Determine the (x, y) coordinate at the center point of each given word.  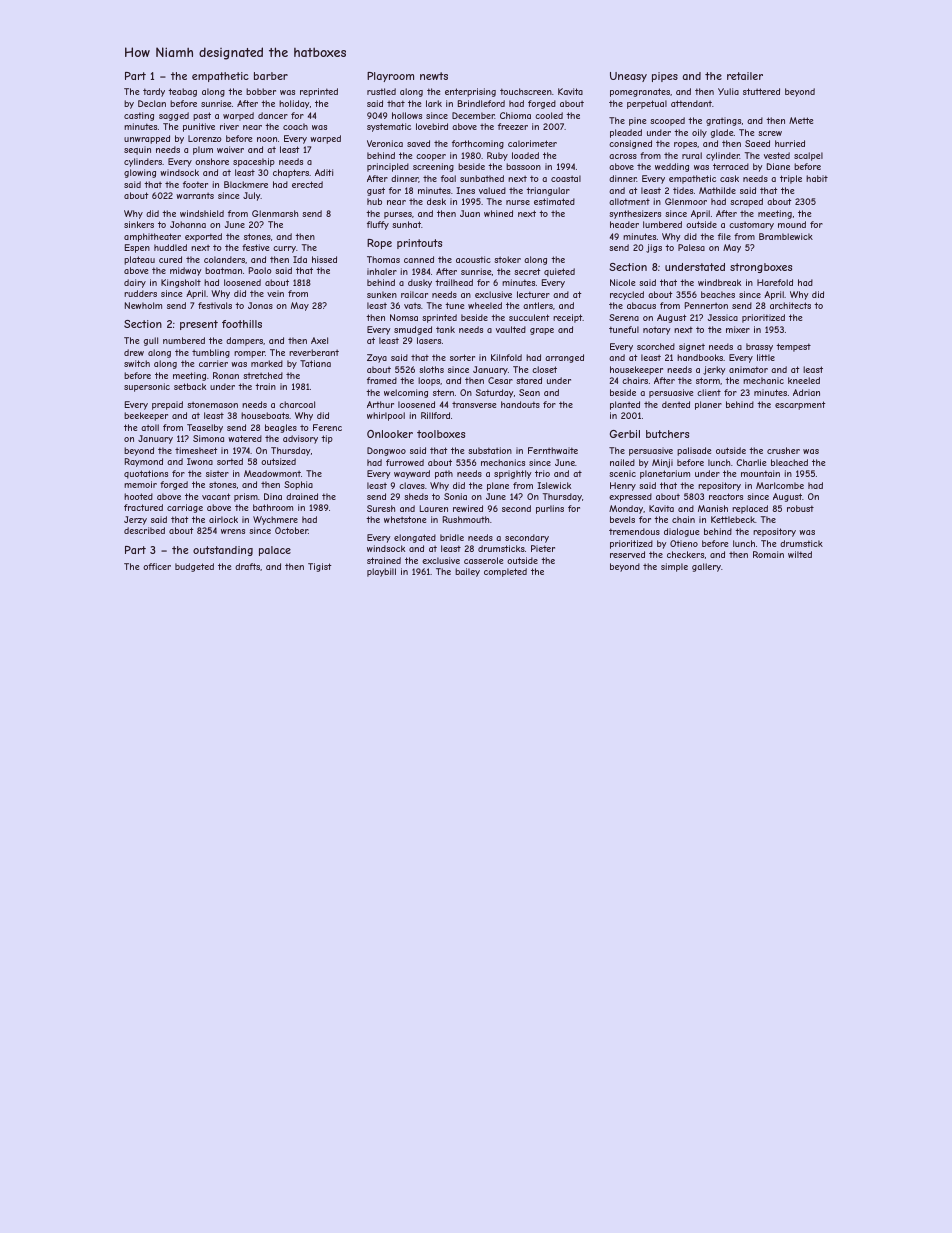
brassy (759, 347)
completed (505, 572)
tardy (154, 92)
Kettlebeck (733, 519)
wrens (233, 531)
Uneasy (628, 77)
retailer (745, 76)
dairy (135, 283)
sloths (431, 369)
